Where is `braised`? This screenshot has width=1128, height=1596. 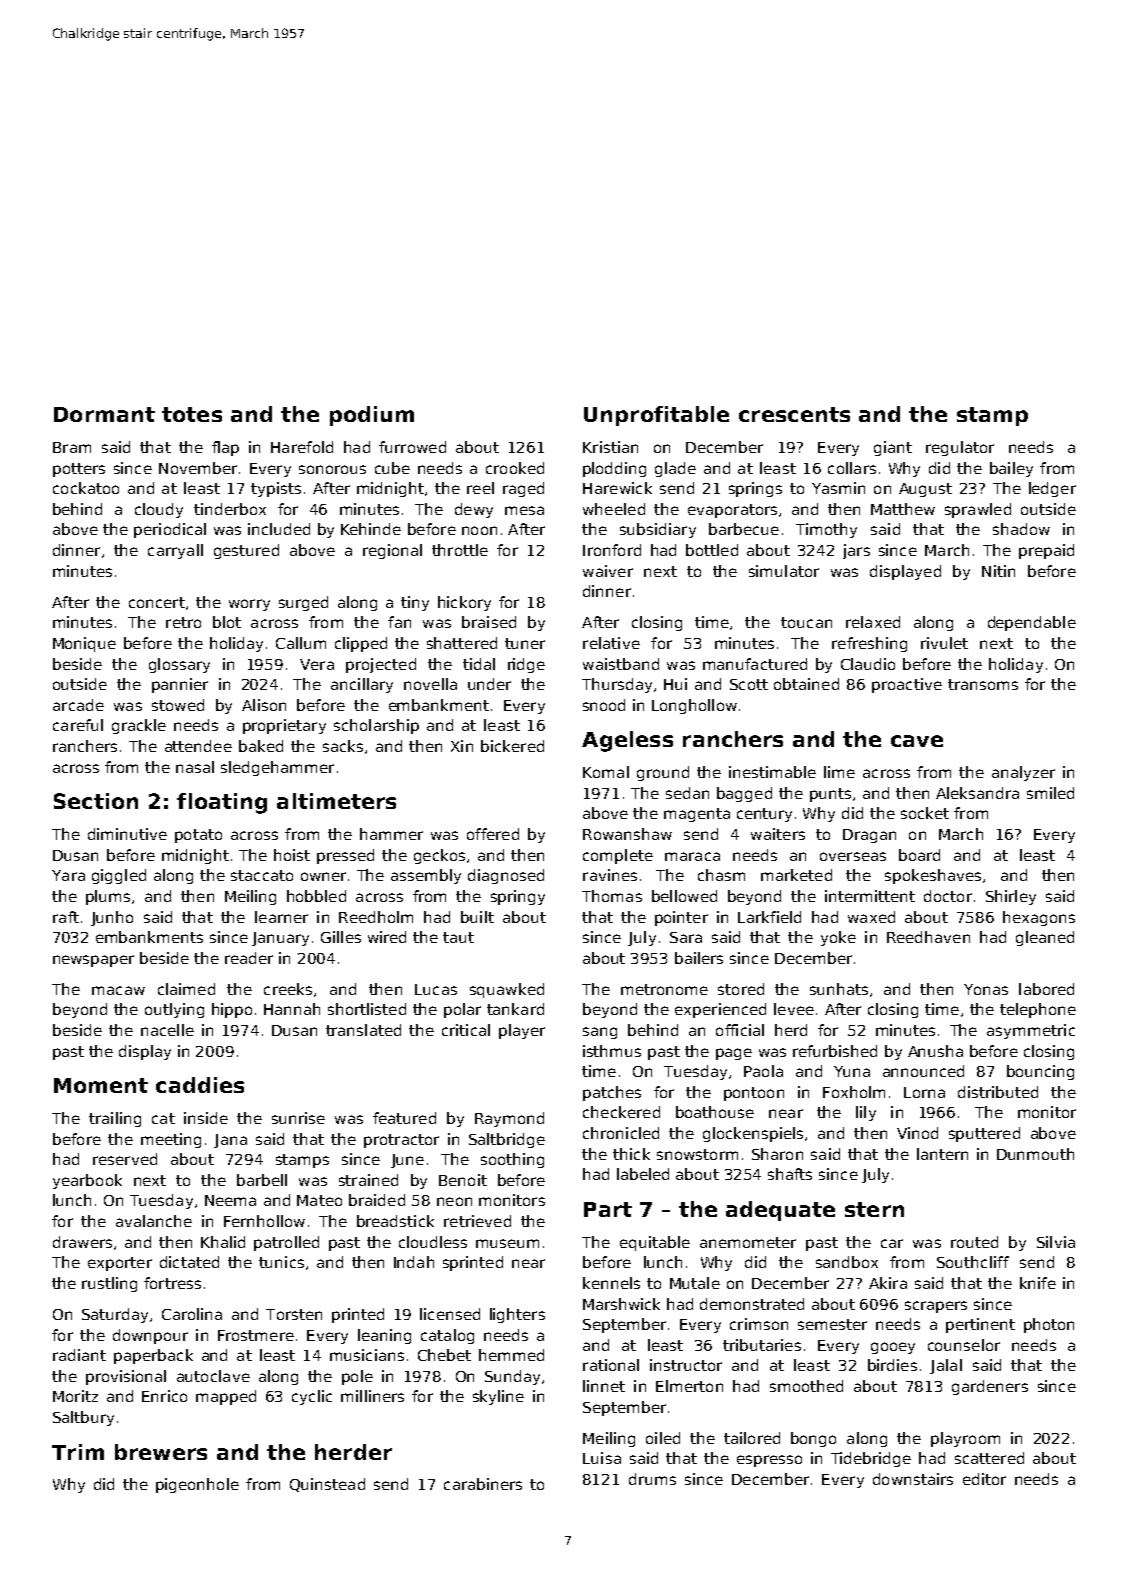
braised is located at coordinates (489, 622).
